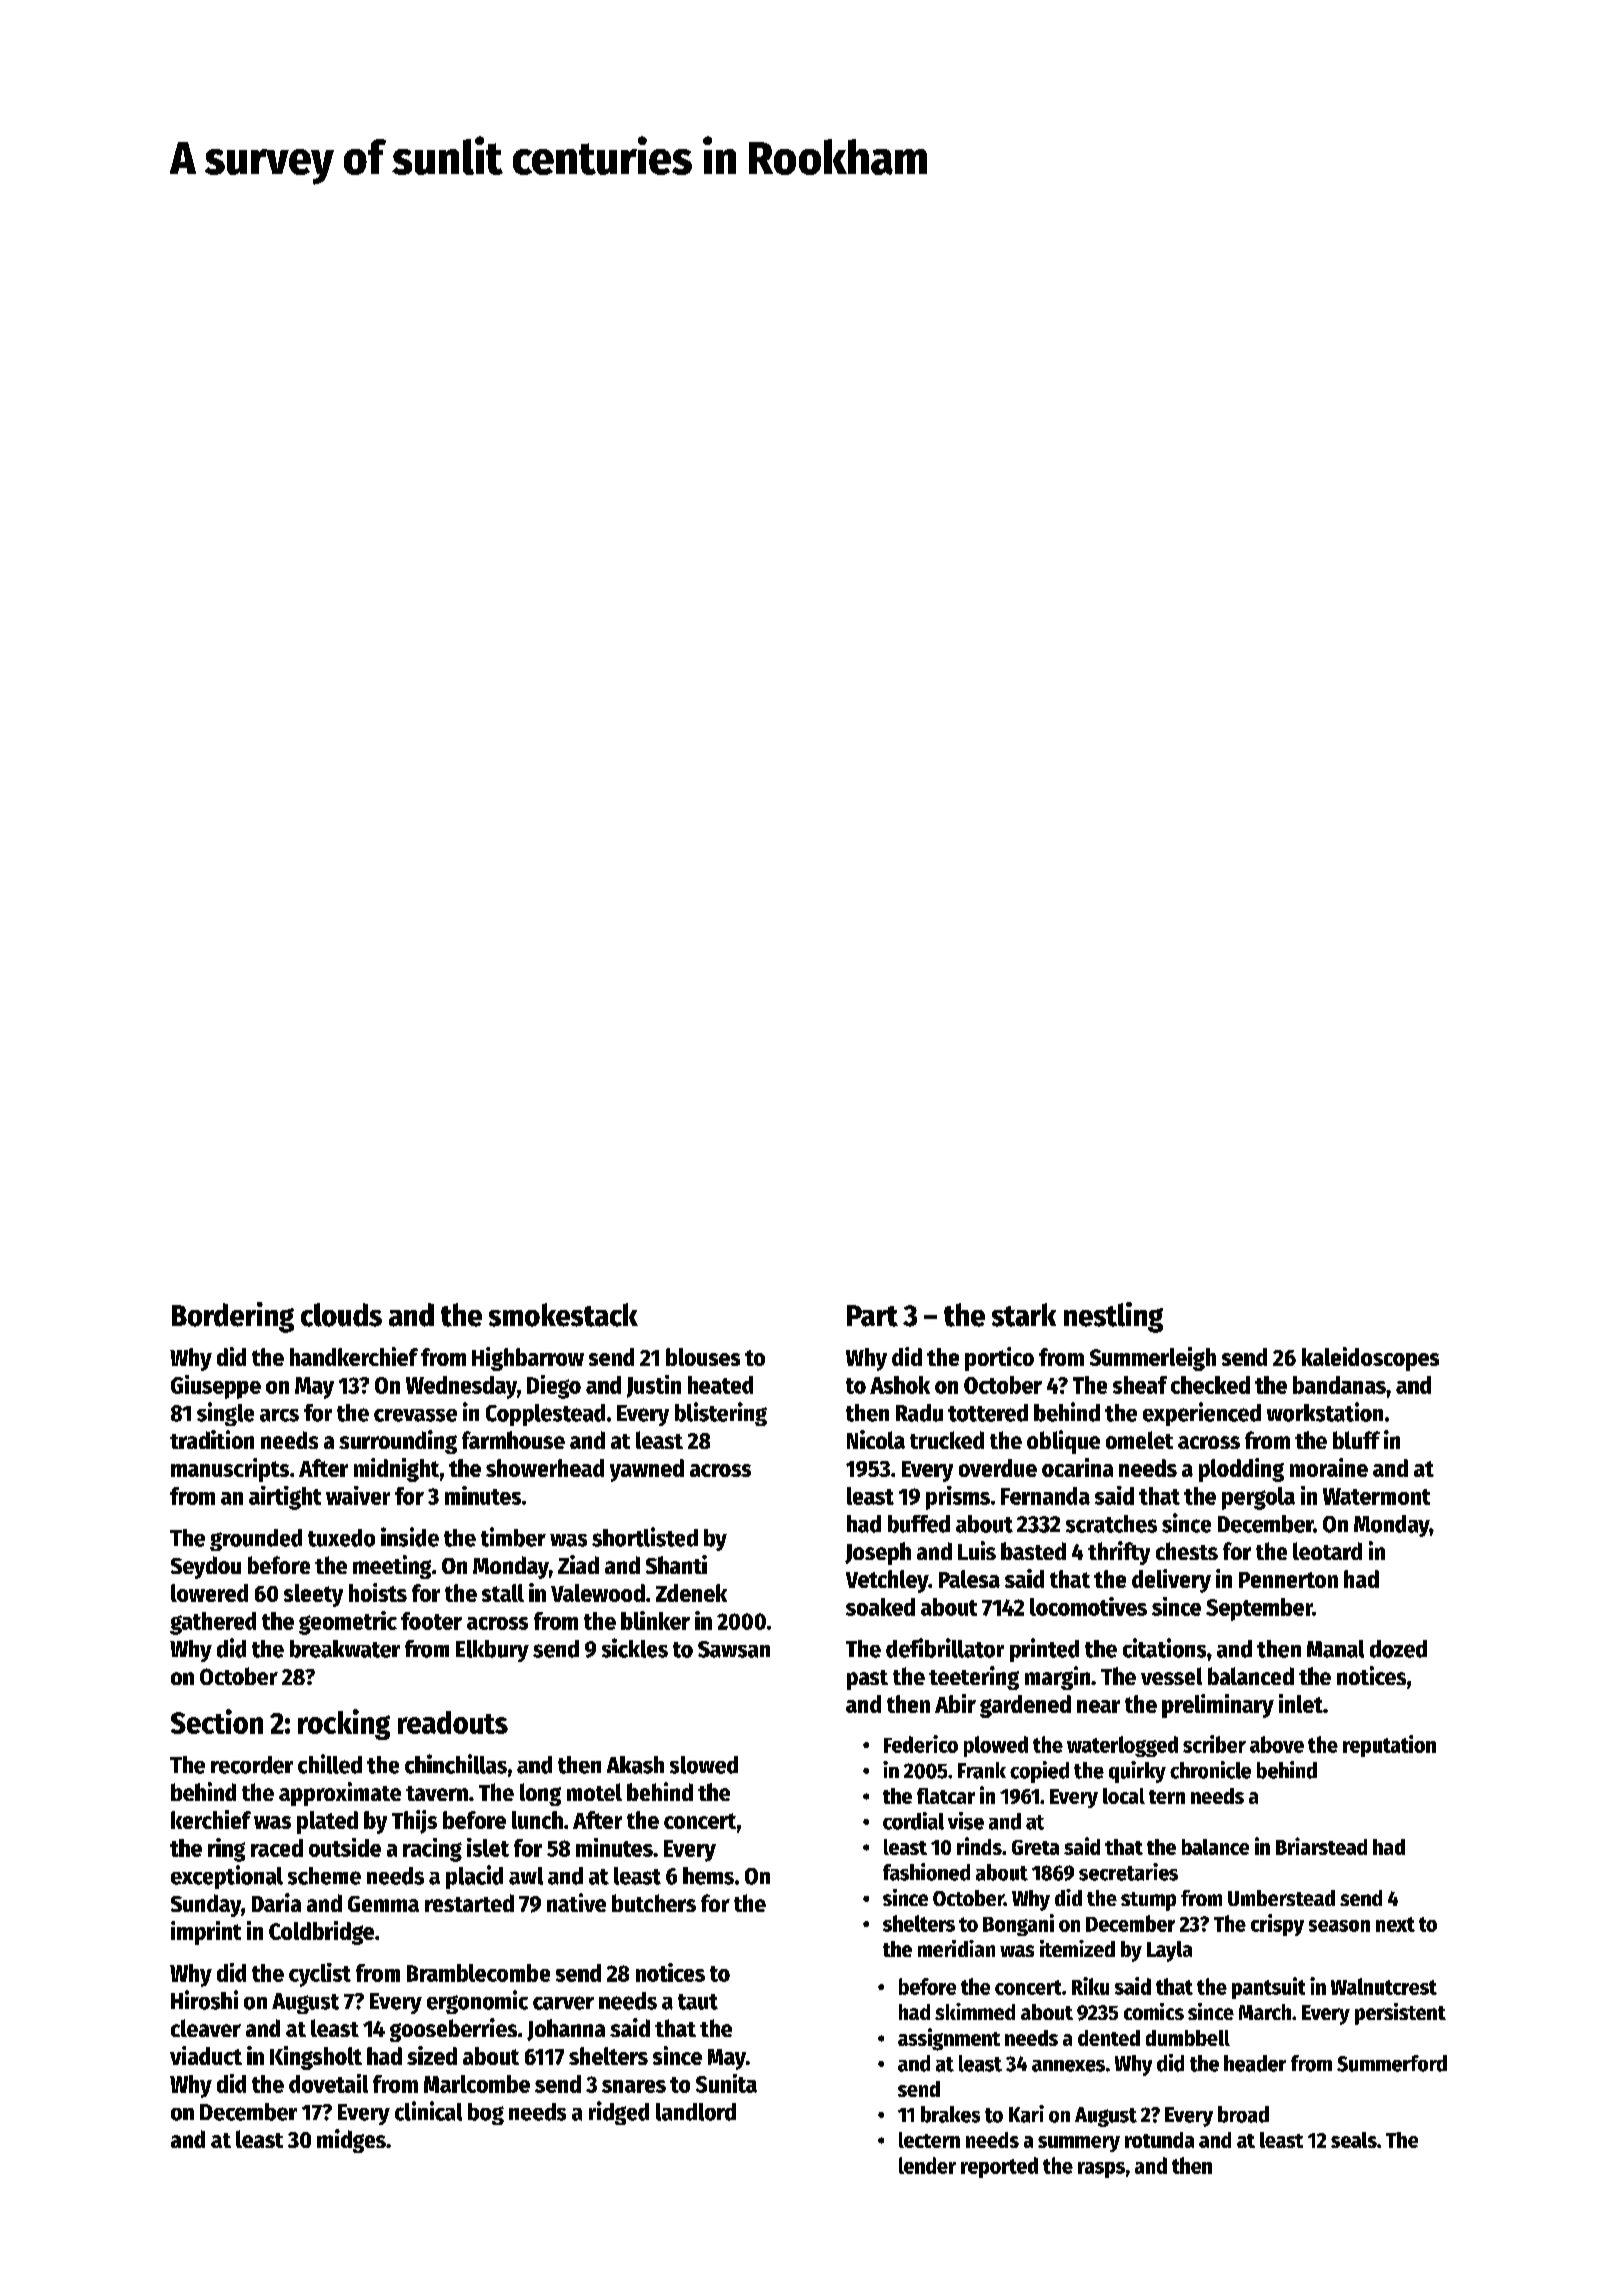 The image size is (1620, 2292). I want to click on lender, so click(927, 2165).
